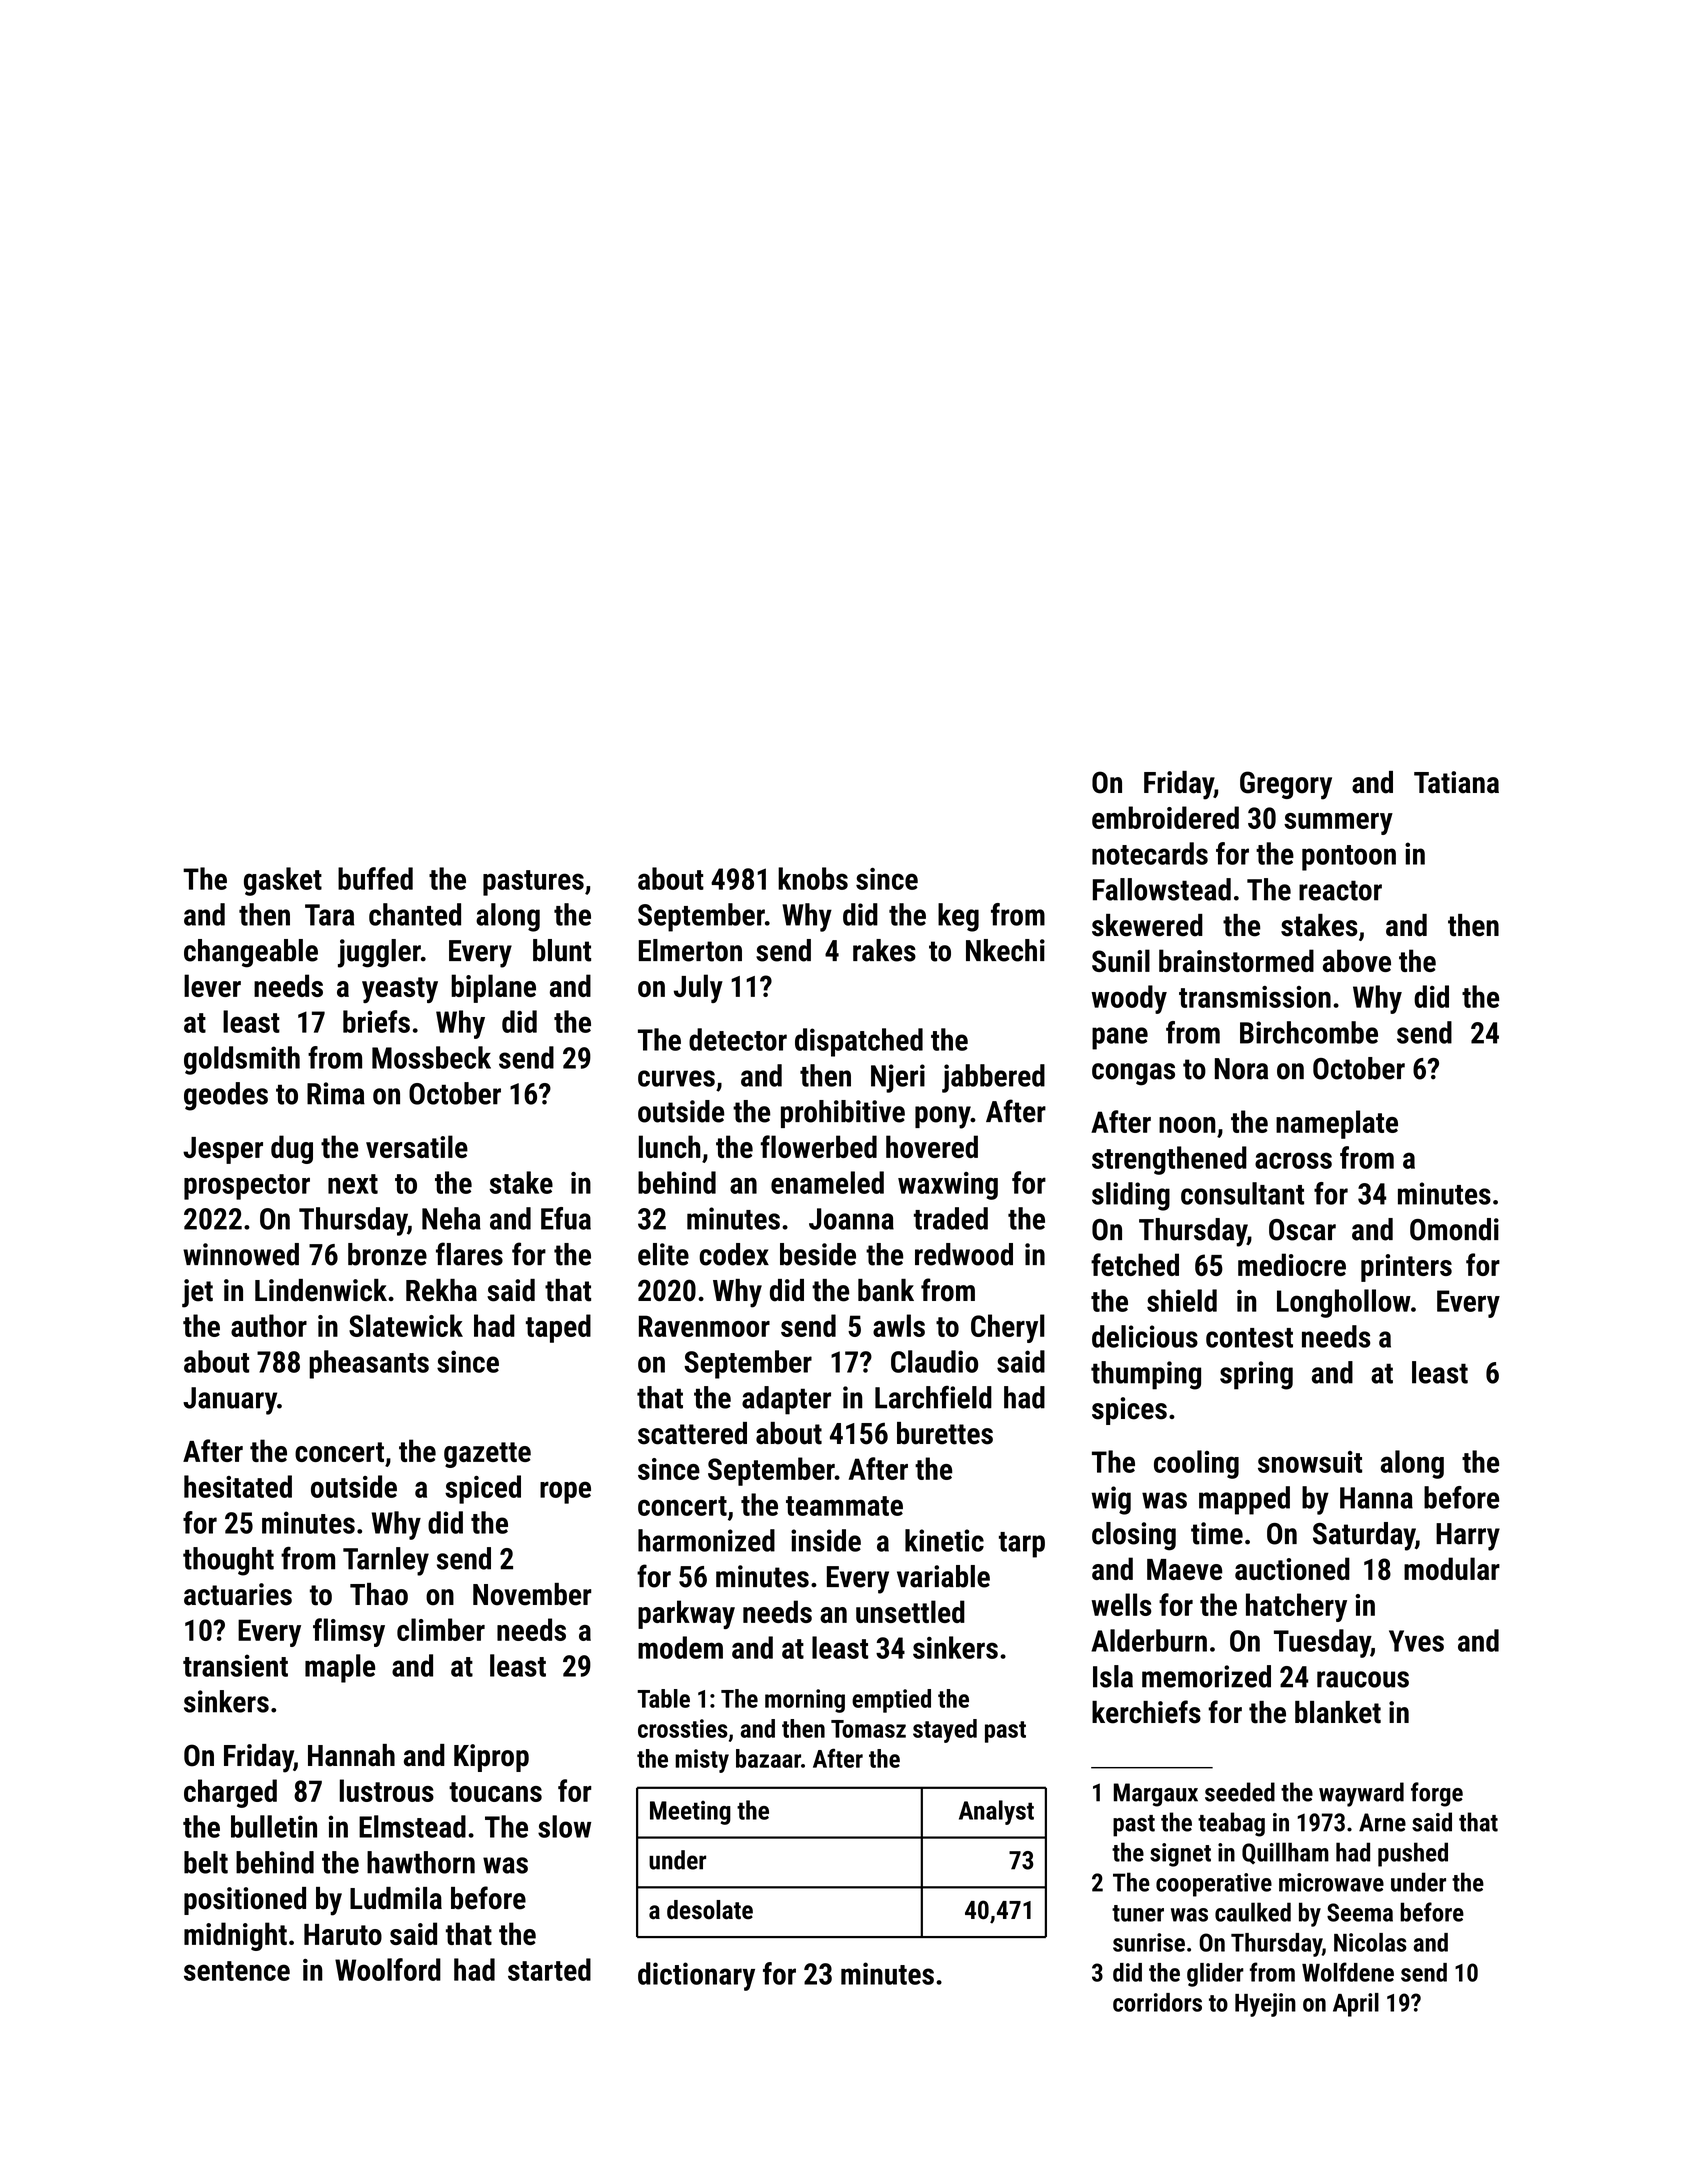 Image resolution: width=1683 pixels, height=2178 pixels. What do you see at coordinates (417, 1146) in the page?
I see `versatile` at bounding box center [417, 1146].
